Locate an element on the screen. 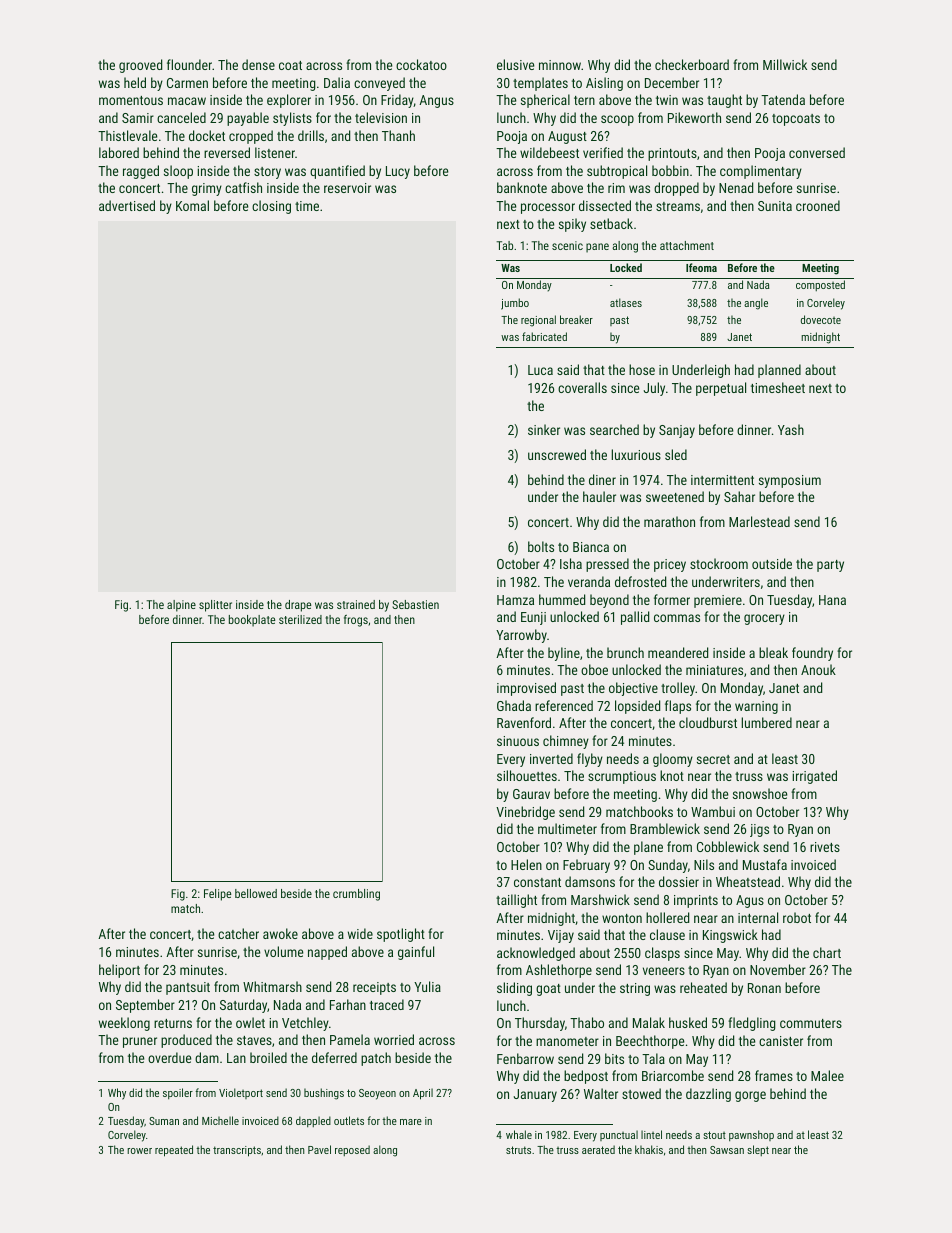  rower is located at coordinates (139, 1151).
